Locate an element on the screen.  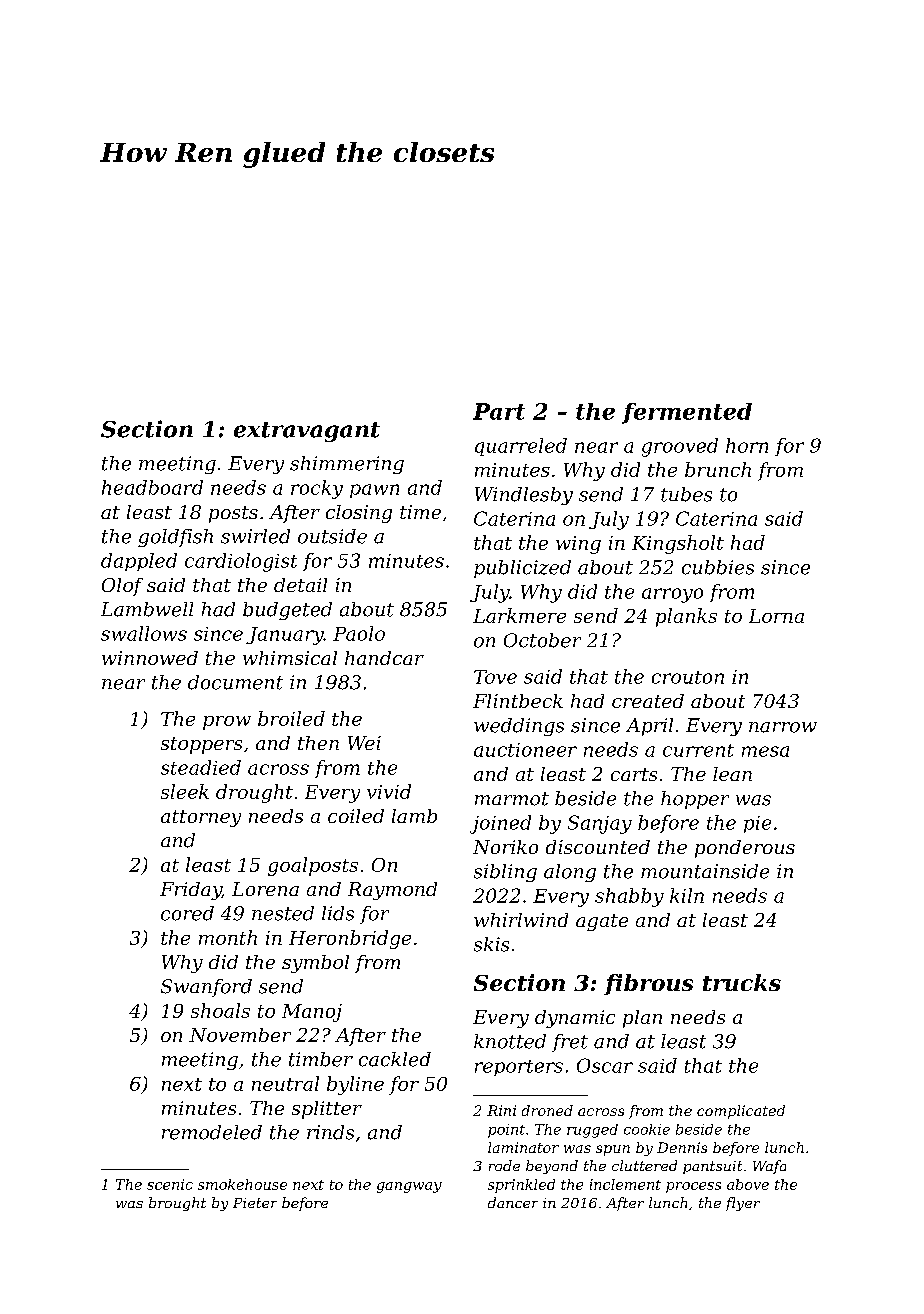
sleek is located at coordinates (185, 791).
